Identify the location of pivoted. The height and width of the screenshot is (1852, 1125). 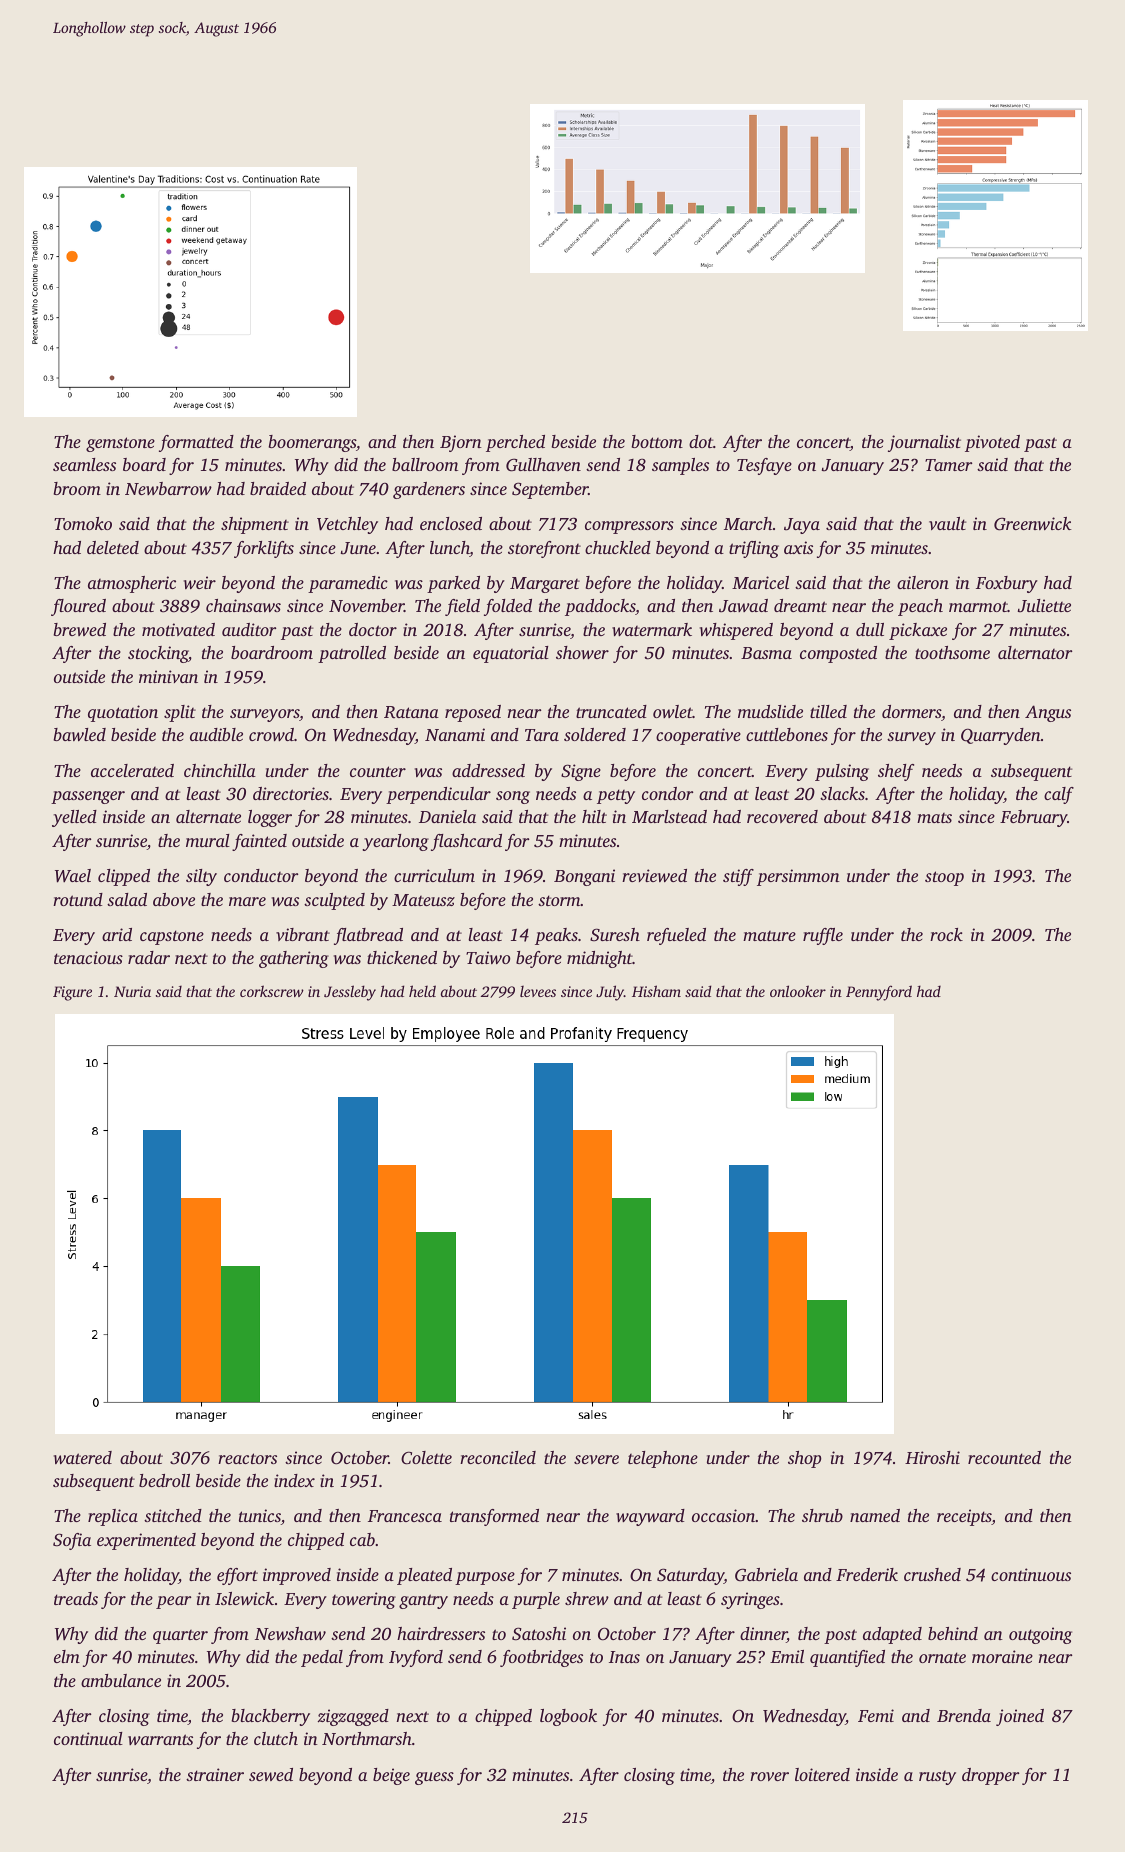
(992, 443).
